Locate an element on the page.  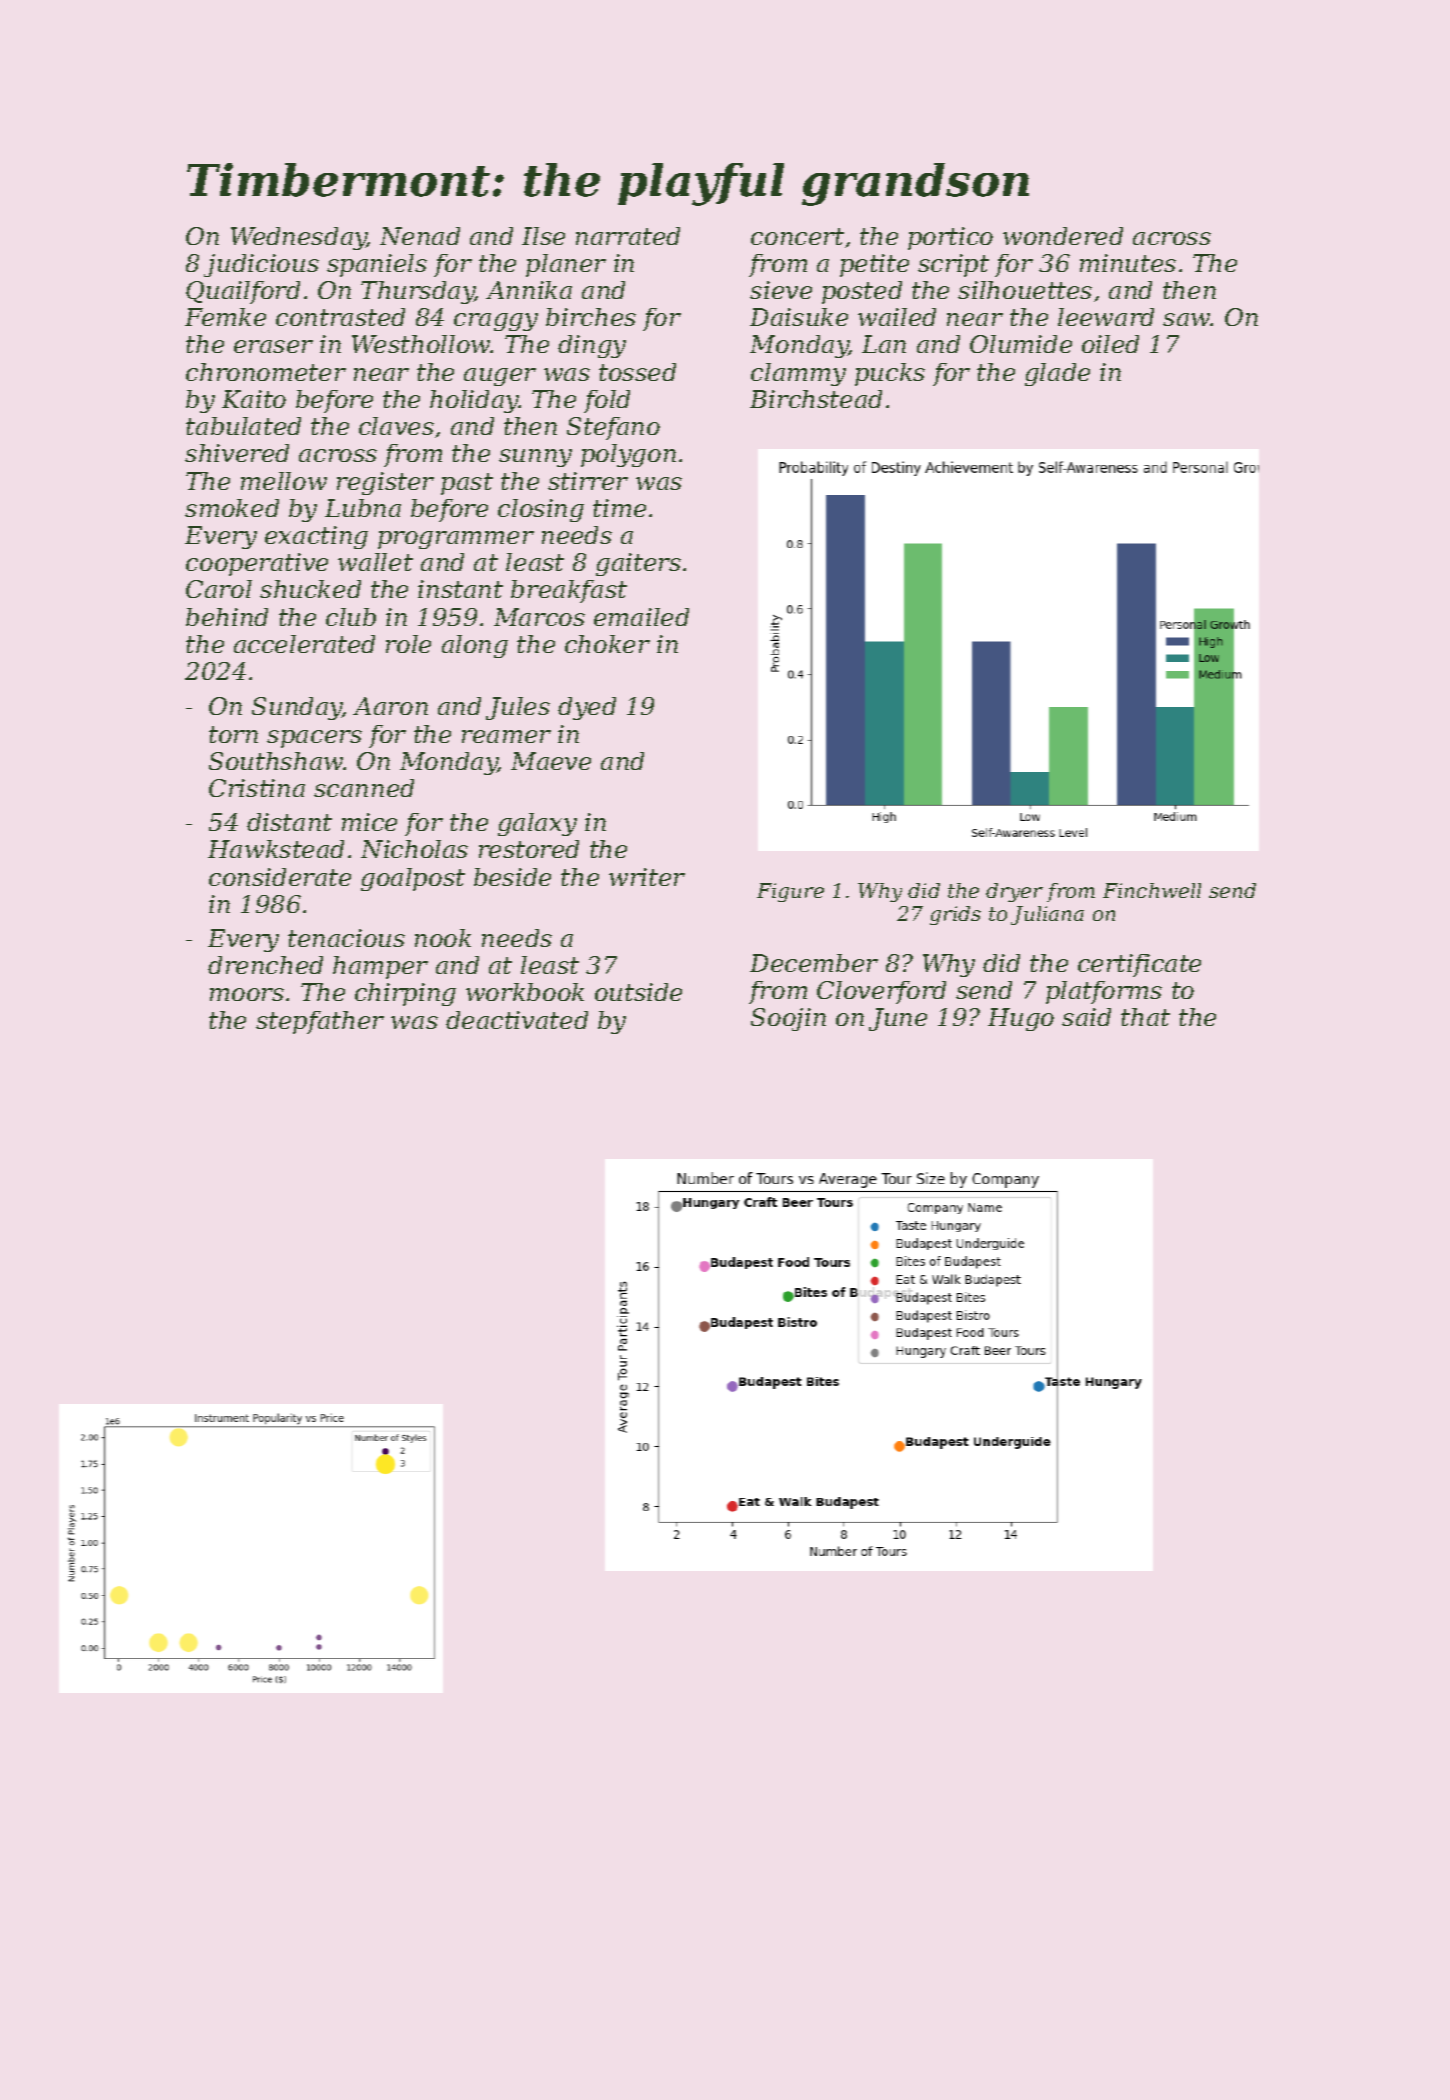
petite is located at coordinates (874, 265).
